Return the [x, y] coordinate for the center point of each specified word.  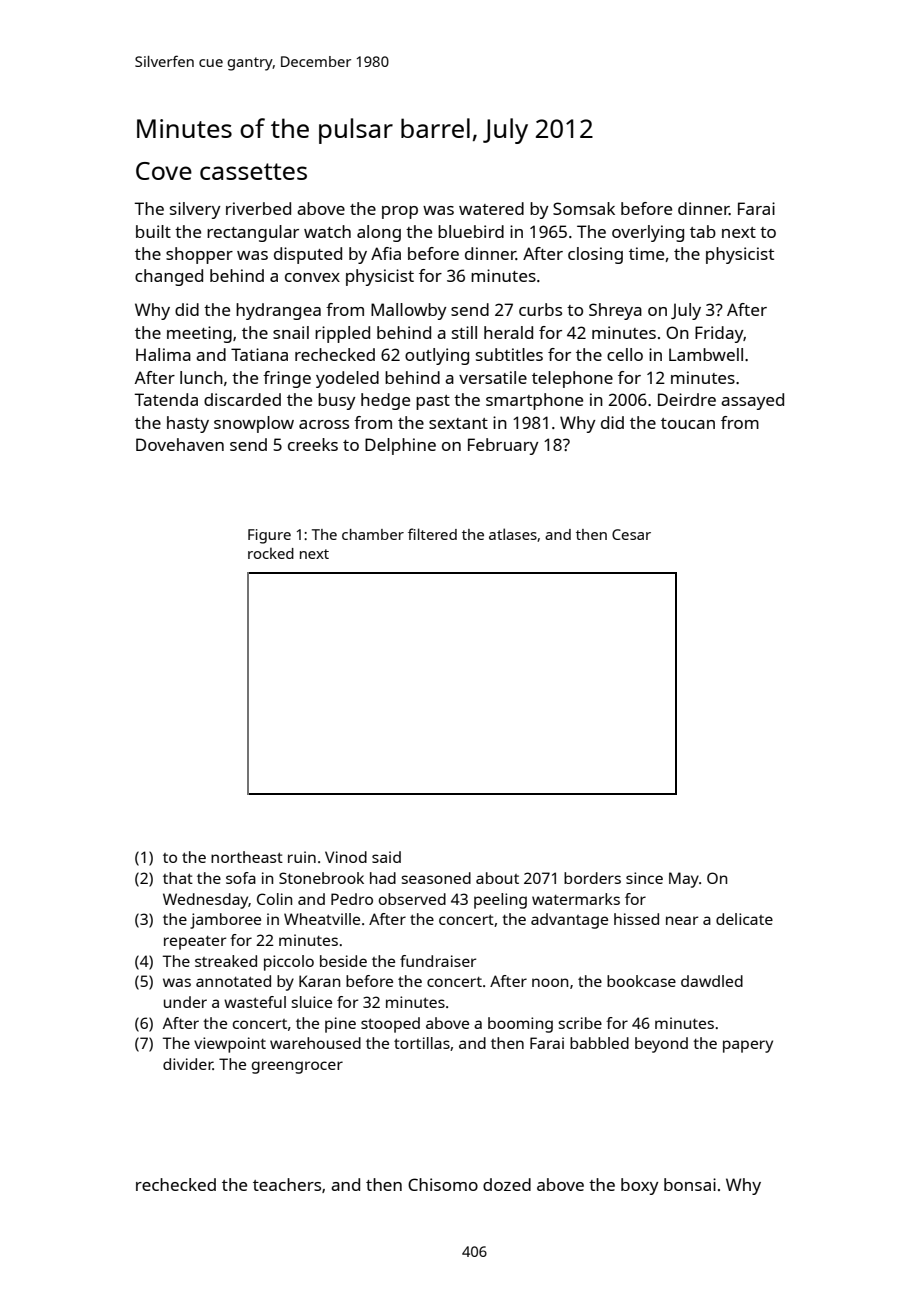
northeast [247, 857]
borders [592, 878]
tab [703, 231]
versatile [493, 377]
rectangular [253, 233]
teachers [287, 1184]
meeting [199, 334]
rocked [271, 553]
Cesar [631, 534]
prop [400, 212]
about [497, 878]
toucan [688, 423]
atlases [513, 534]
